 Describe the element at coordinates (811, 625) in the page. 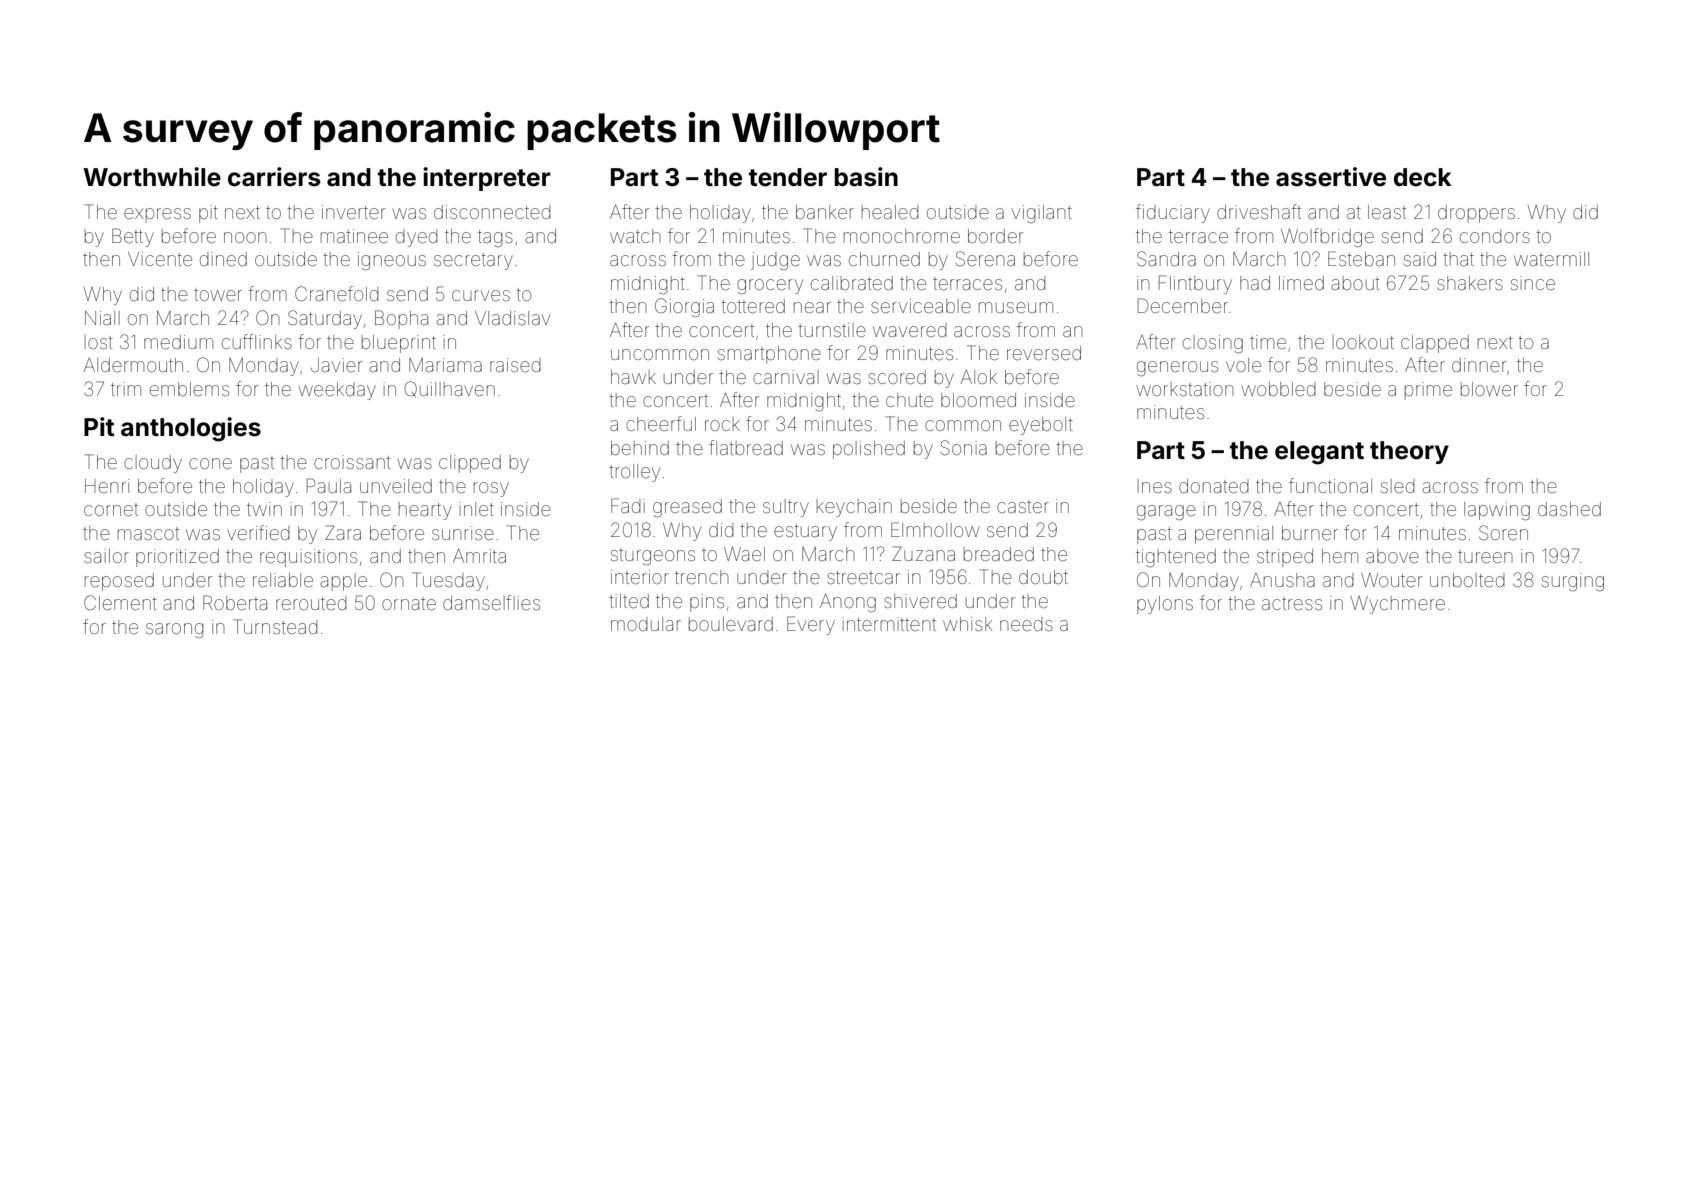

I see `Every` at that location.
